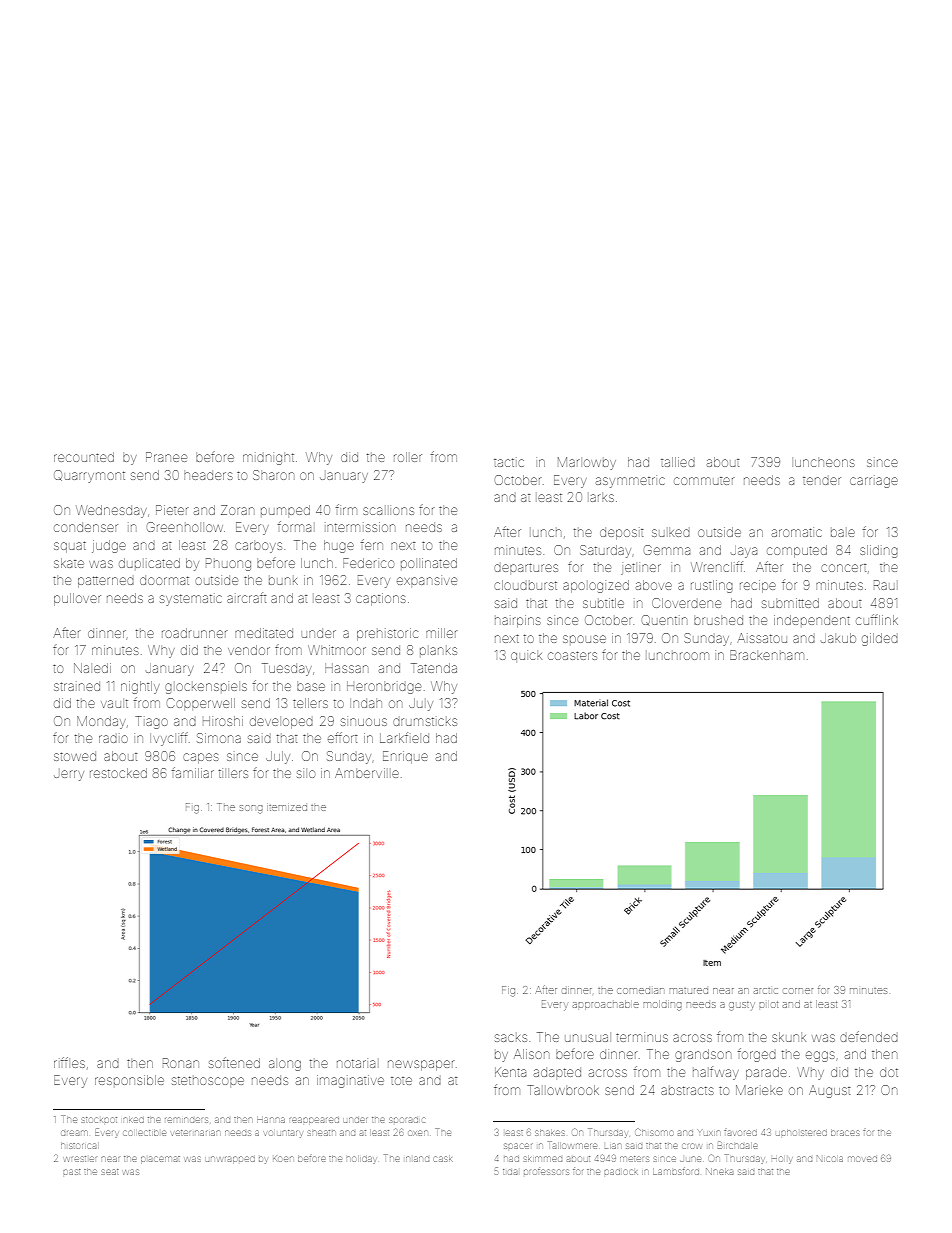 Image resolution: width=952 pixels, height=1233 pixels. What do you see at coordinates (283, 1159) in the page?
I see `Koen` at bounding box center [283, 1159].
